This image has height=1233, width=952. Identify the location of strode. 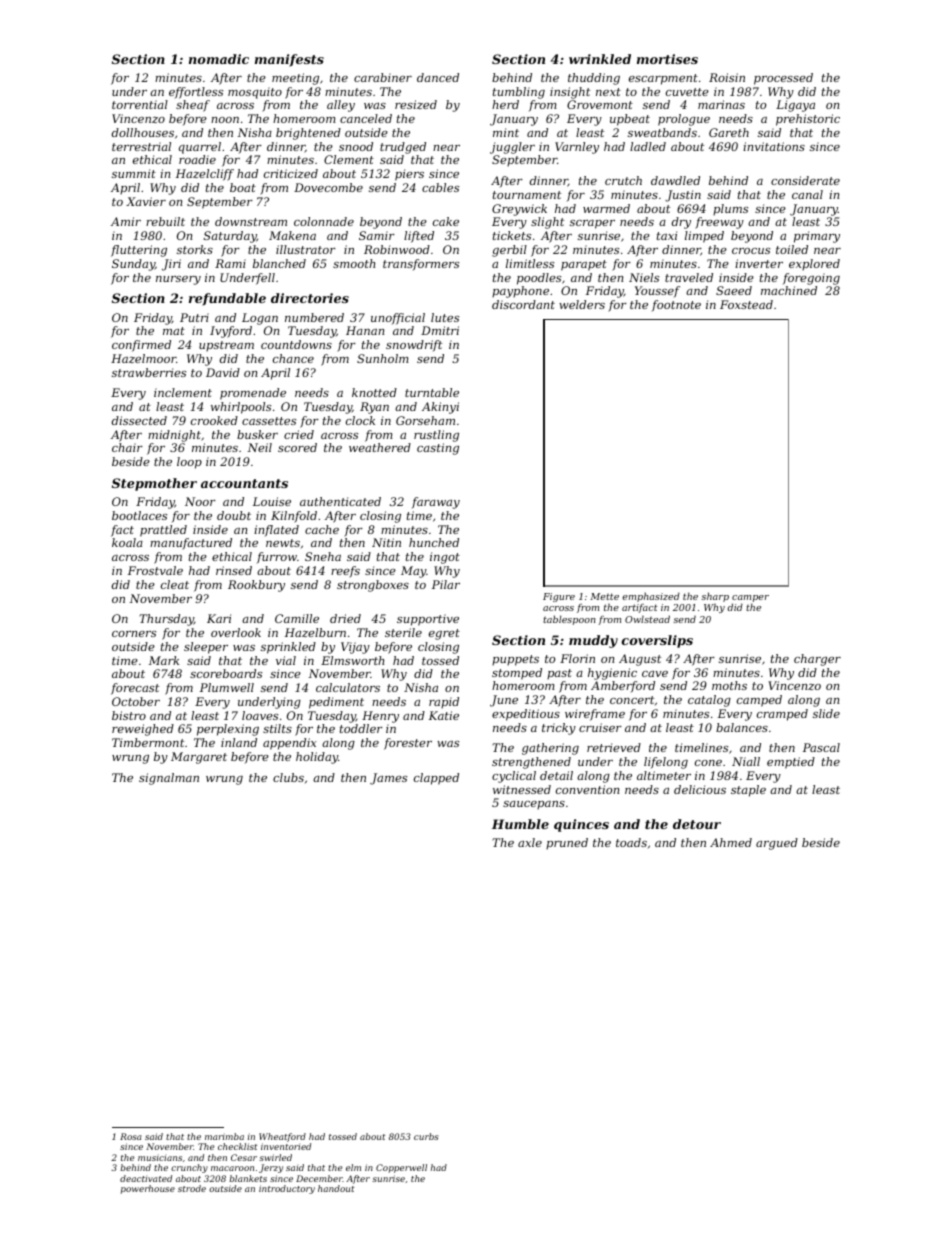
(192, 1188).
